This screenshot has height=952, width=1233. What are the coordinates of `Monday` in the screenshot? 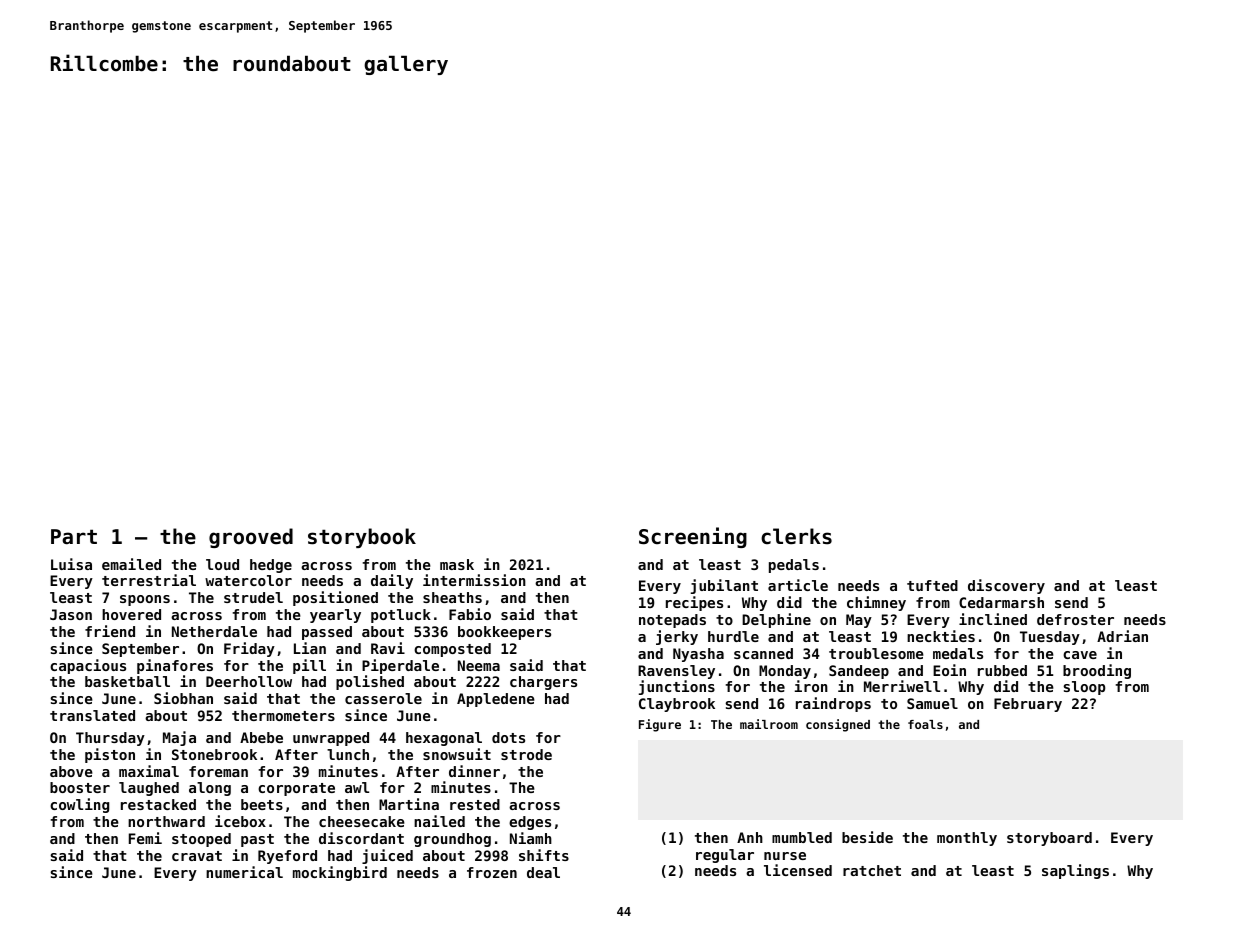 It's located at (785, 672).
